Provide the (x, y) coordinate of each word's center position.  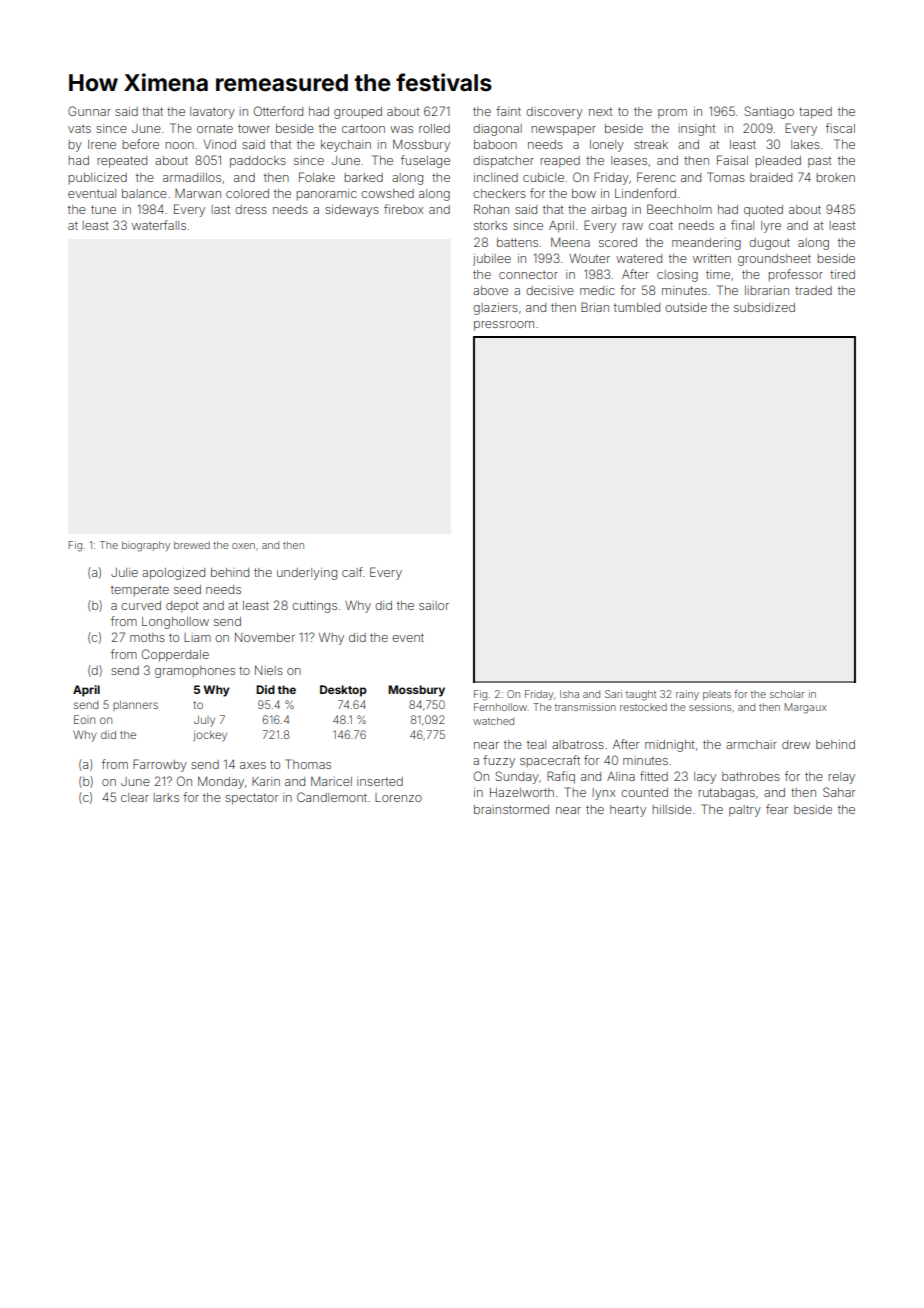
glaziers (495, 309)
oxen (243, 546)
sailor (434, 605)
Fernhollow (500, 707)
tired (842, 274)
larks (166, 797)
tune (103, 209)
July (204, 721)
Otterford (278, 111)
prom (672, 114)
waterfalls (159, 225)
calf (352, 572)
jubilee (492, 260)
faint (508, 111)
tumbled (637, 307)
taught (641, 695)
